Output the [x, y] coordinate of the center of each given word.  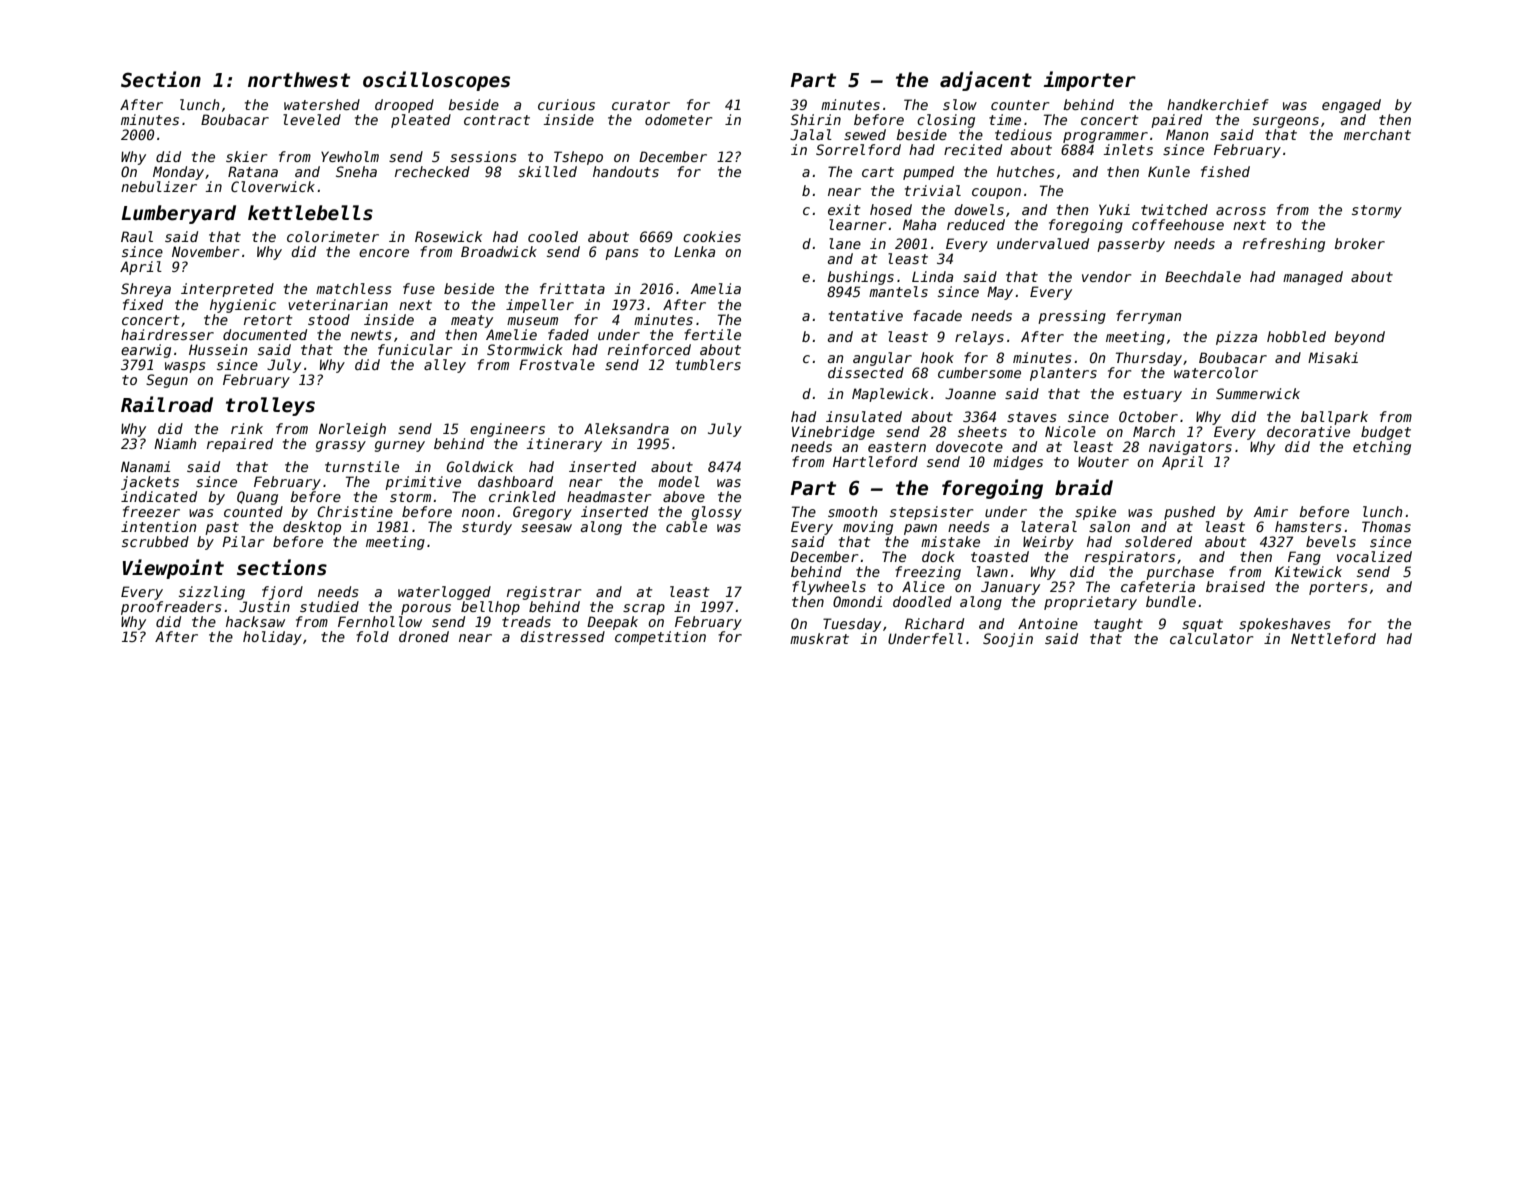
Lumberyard [178, 214]
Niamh [175, 443]
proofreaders [171, 608]
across [1241, 211]
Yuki [1114, 209]
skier [246, 156]
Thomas [1386, 526]
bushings [860, 278]
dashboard [515, 481]
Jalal [811, 134]
